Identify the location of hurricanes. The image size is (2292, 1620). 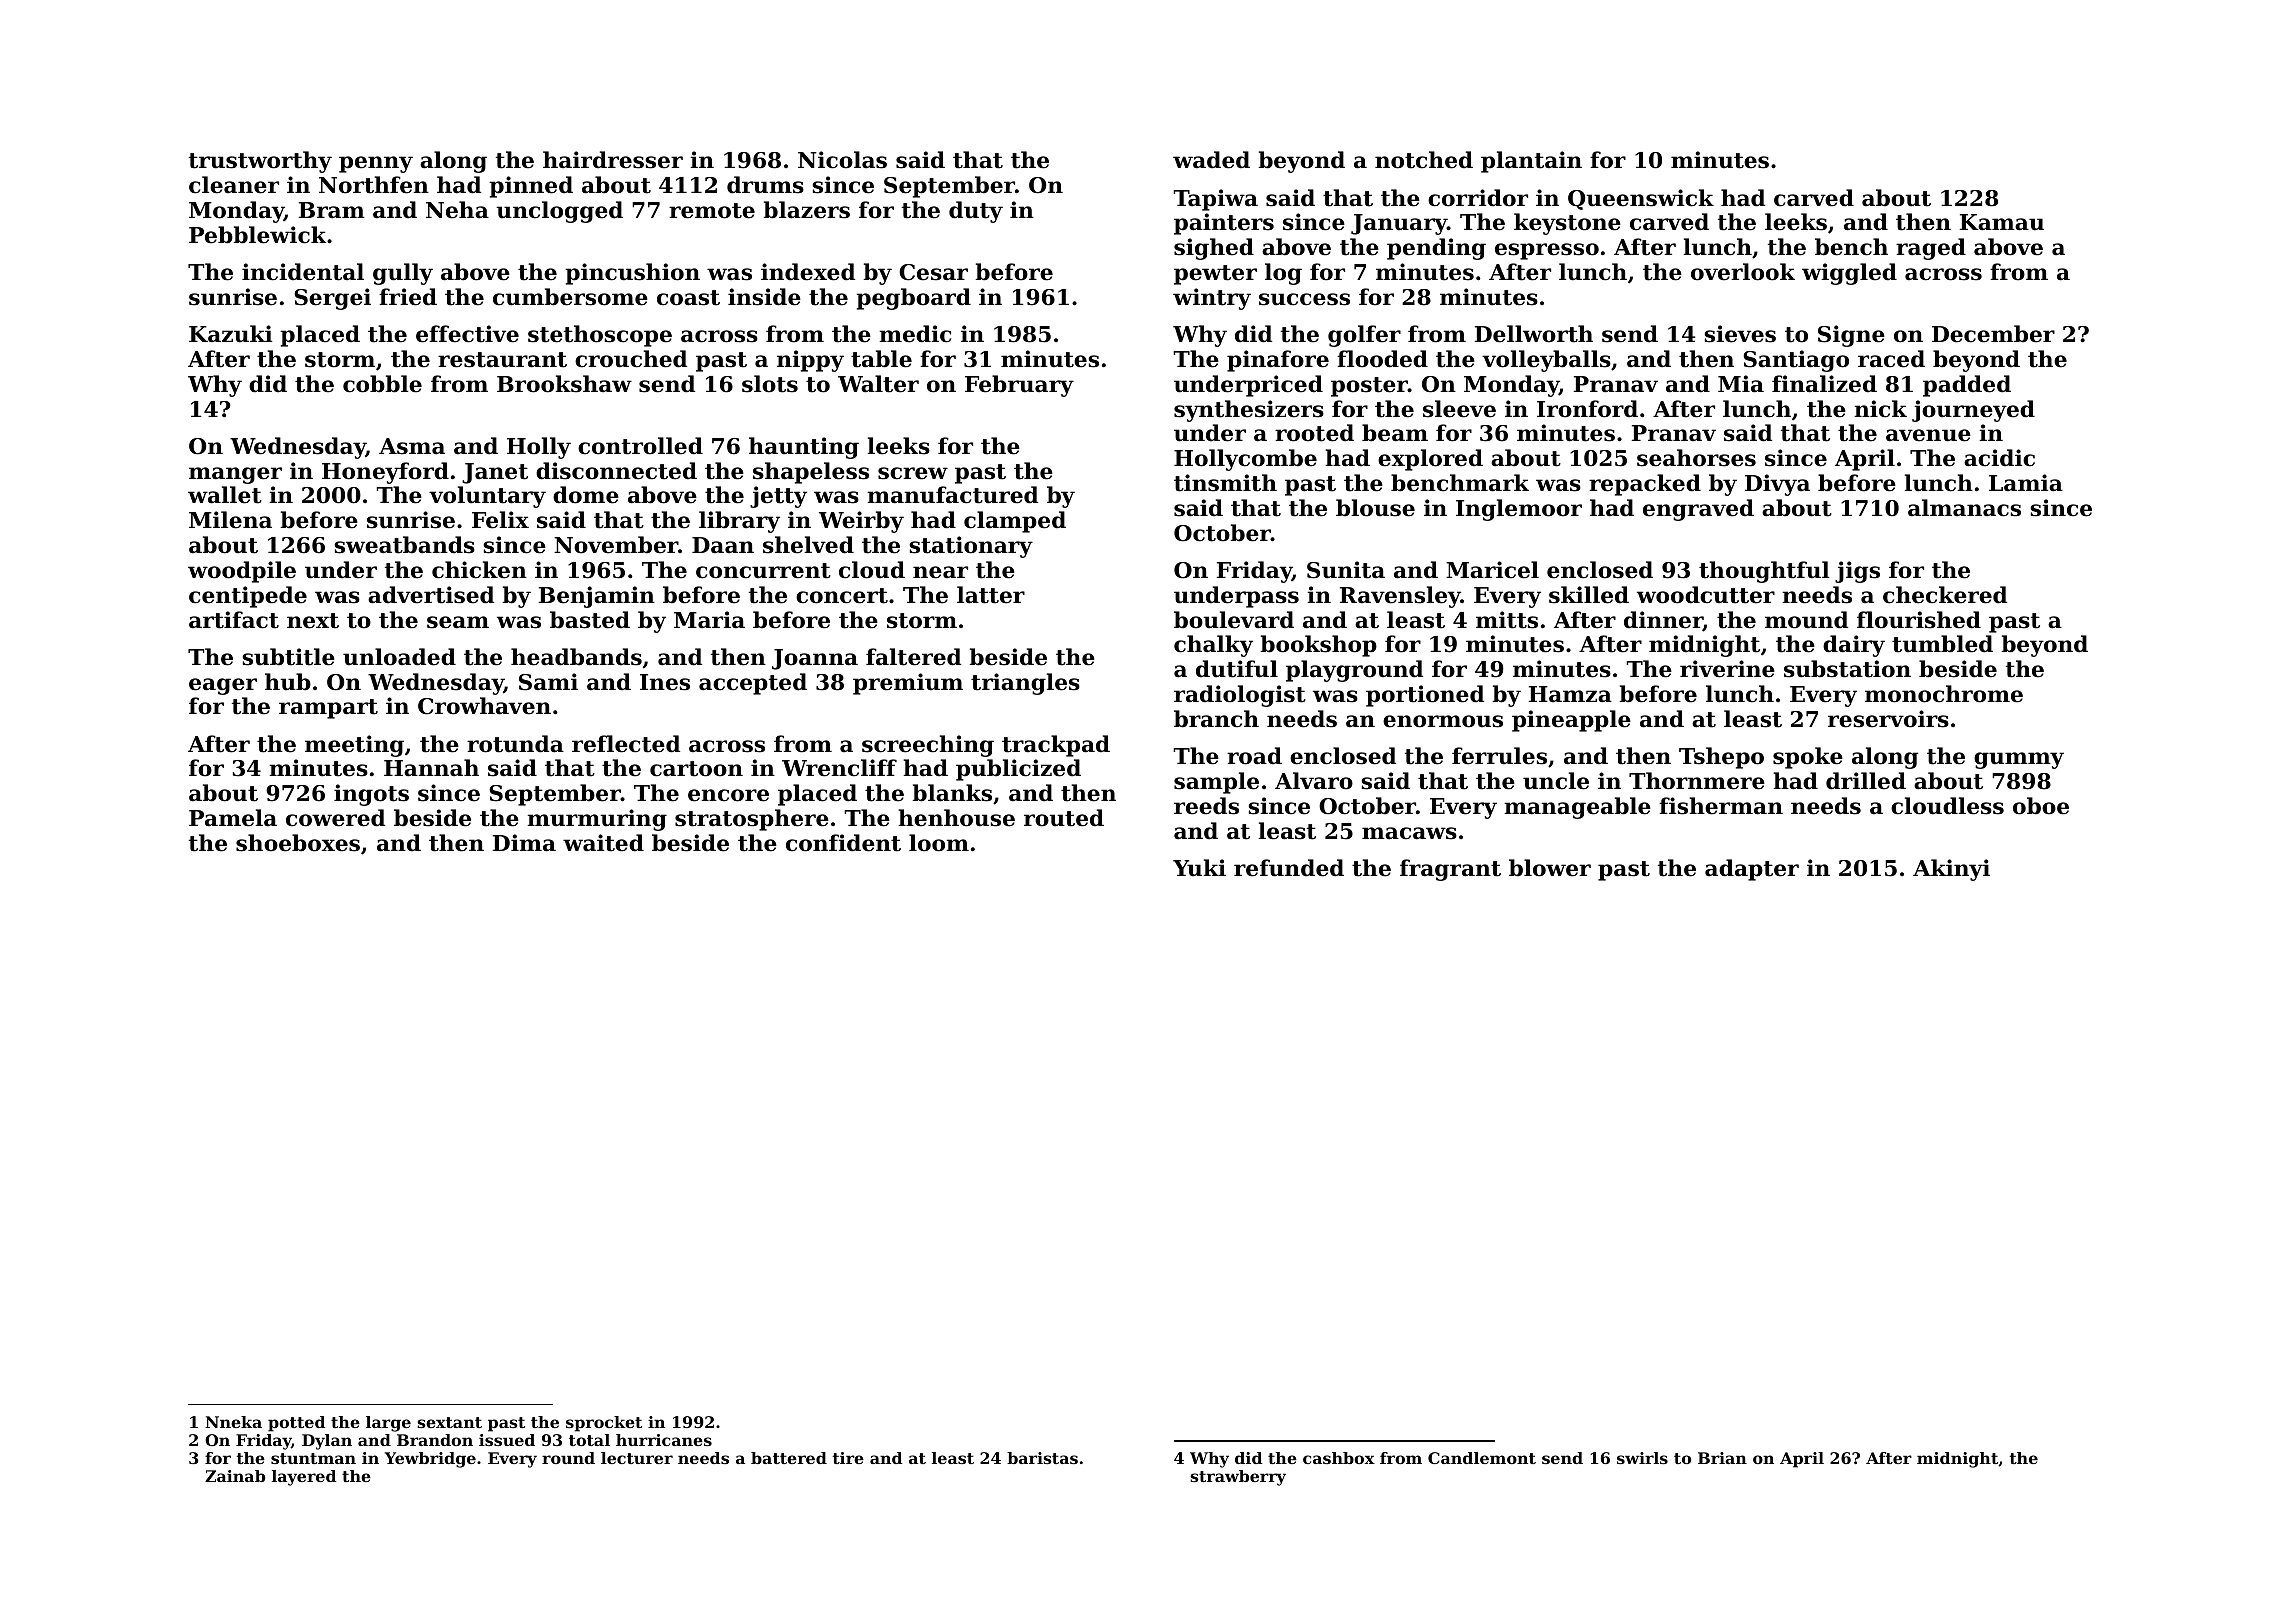
(664, 1440).
